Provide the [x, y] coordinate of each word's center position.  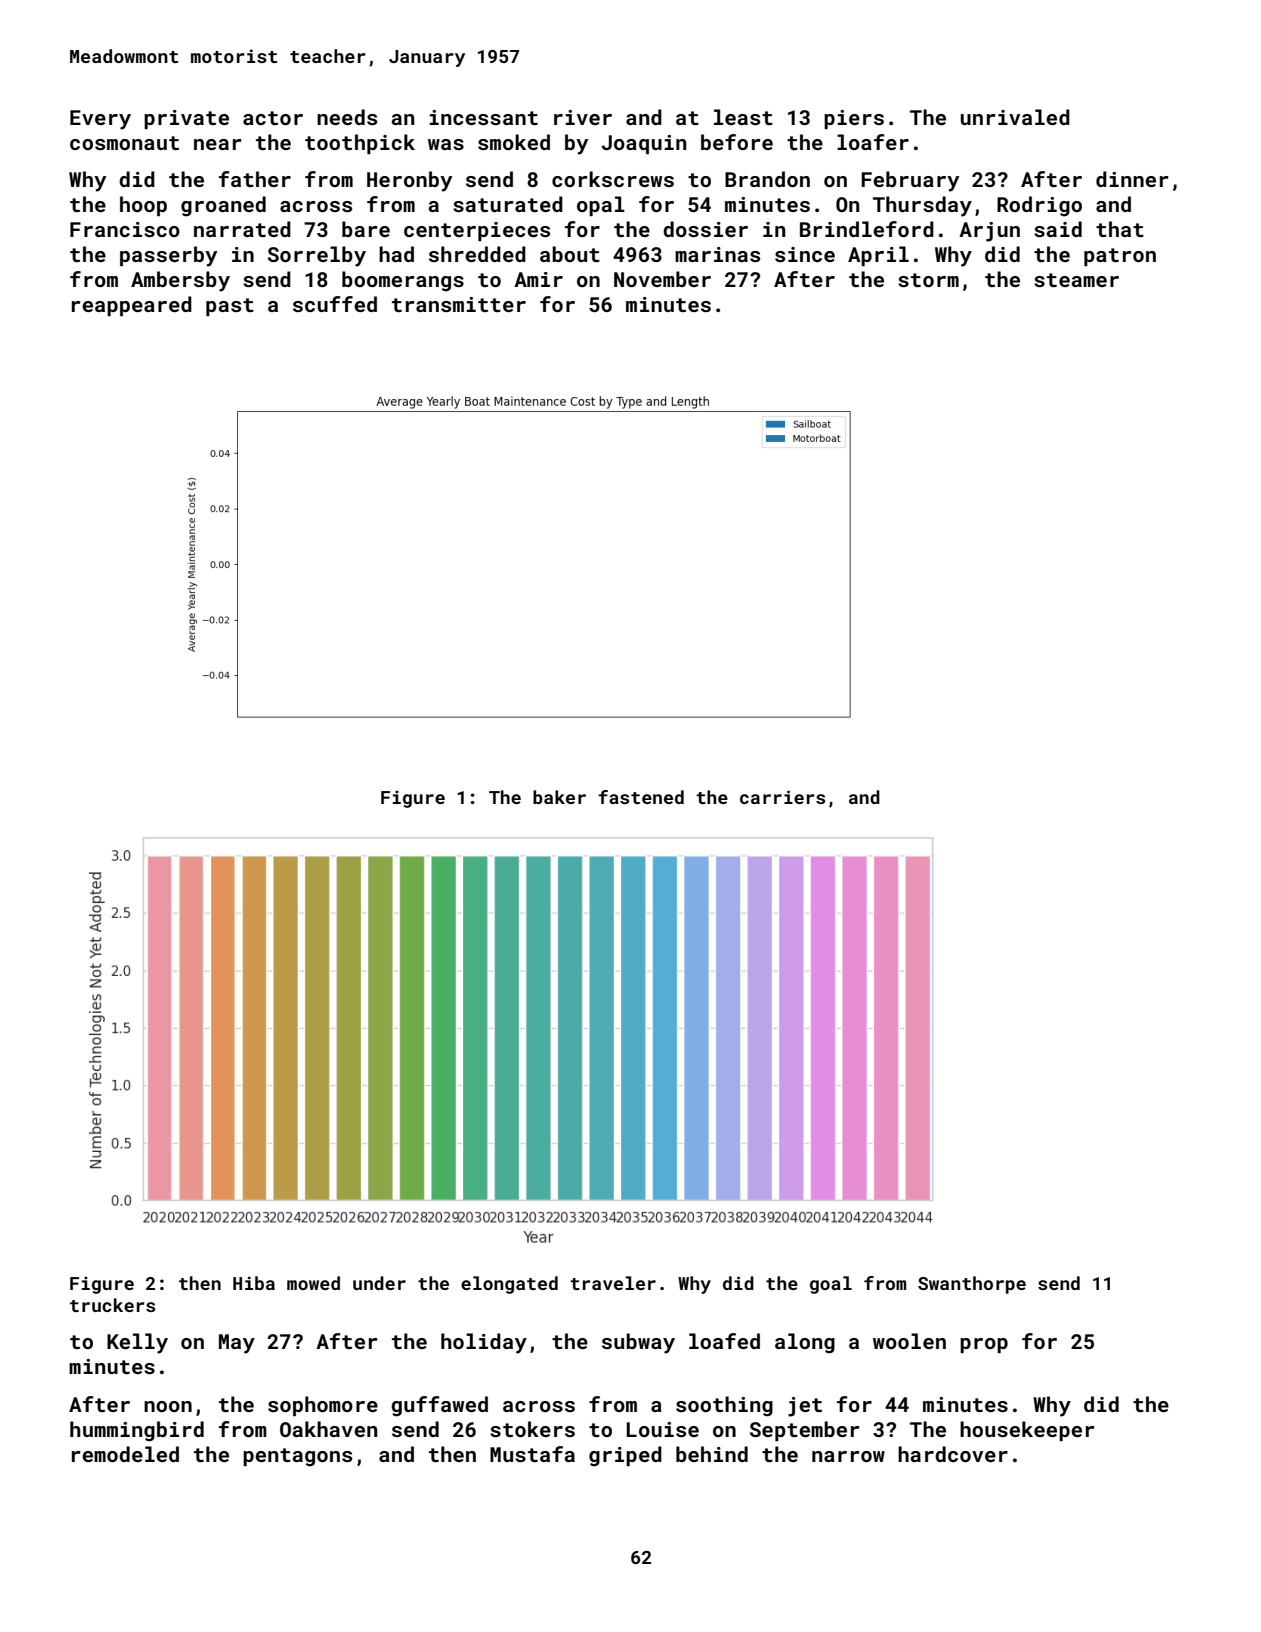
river [583, 117]
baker [559, 797]
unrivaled [1015, 117]
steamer [1076, 280]
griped [625, 1456]
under [379, 1283]
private [186, 119]
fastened [641, 797]
